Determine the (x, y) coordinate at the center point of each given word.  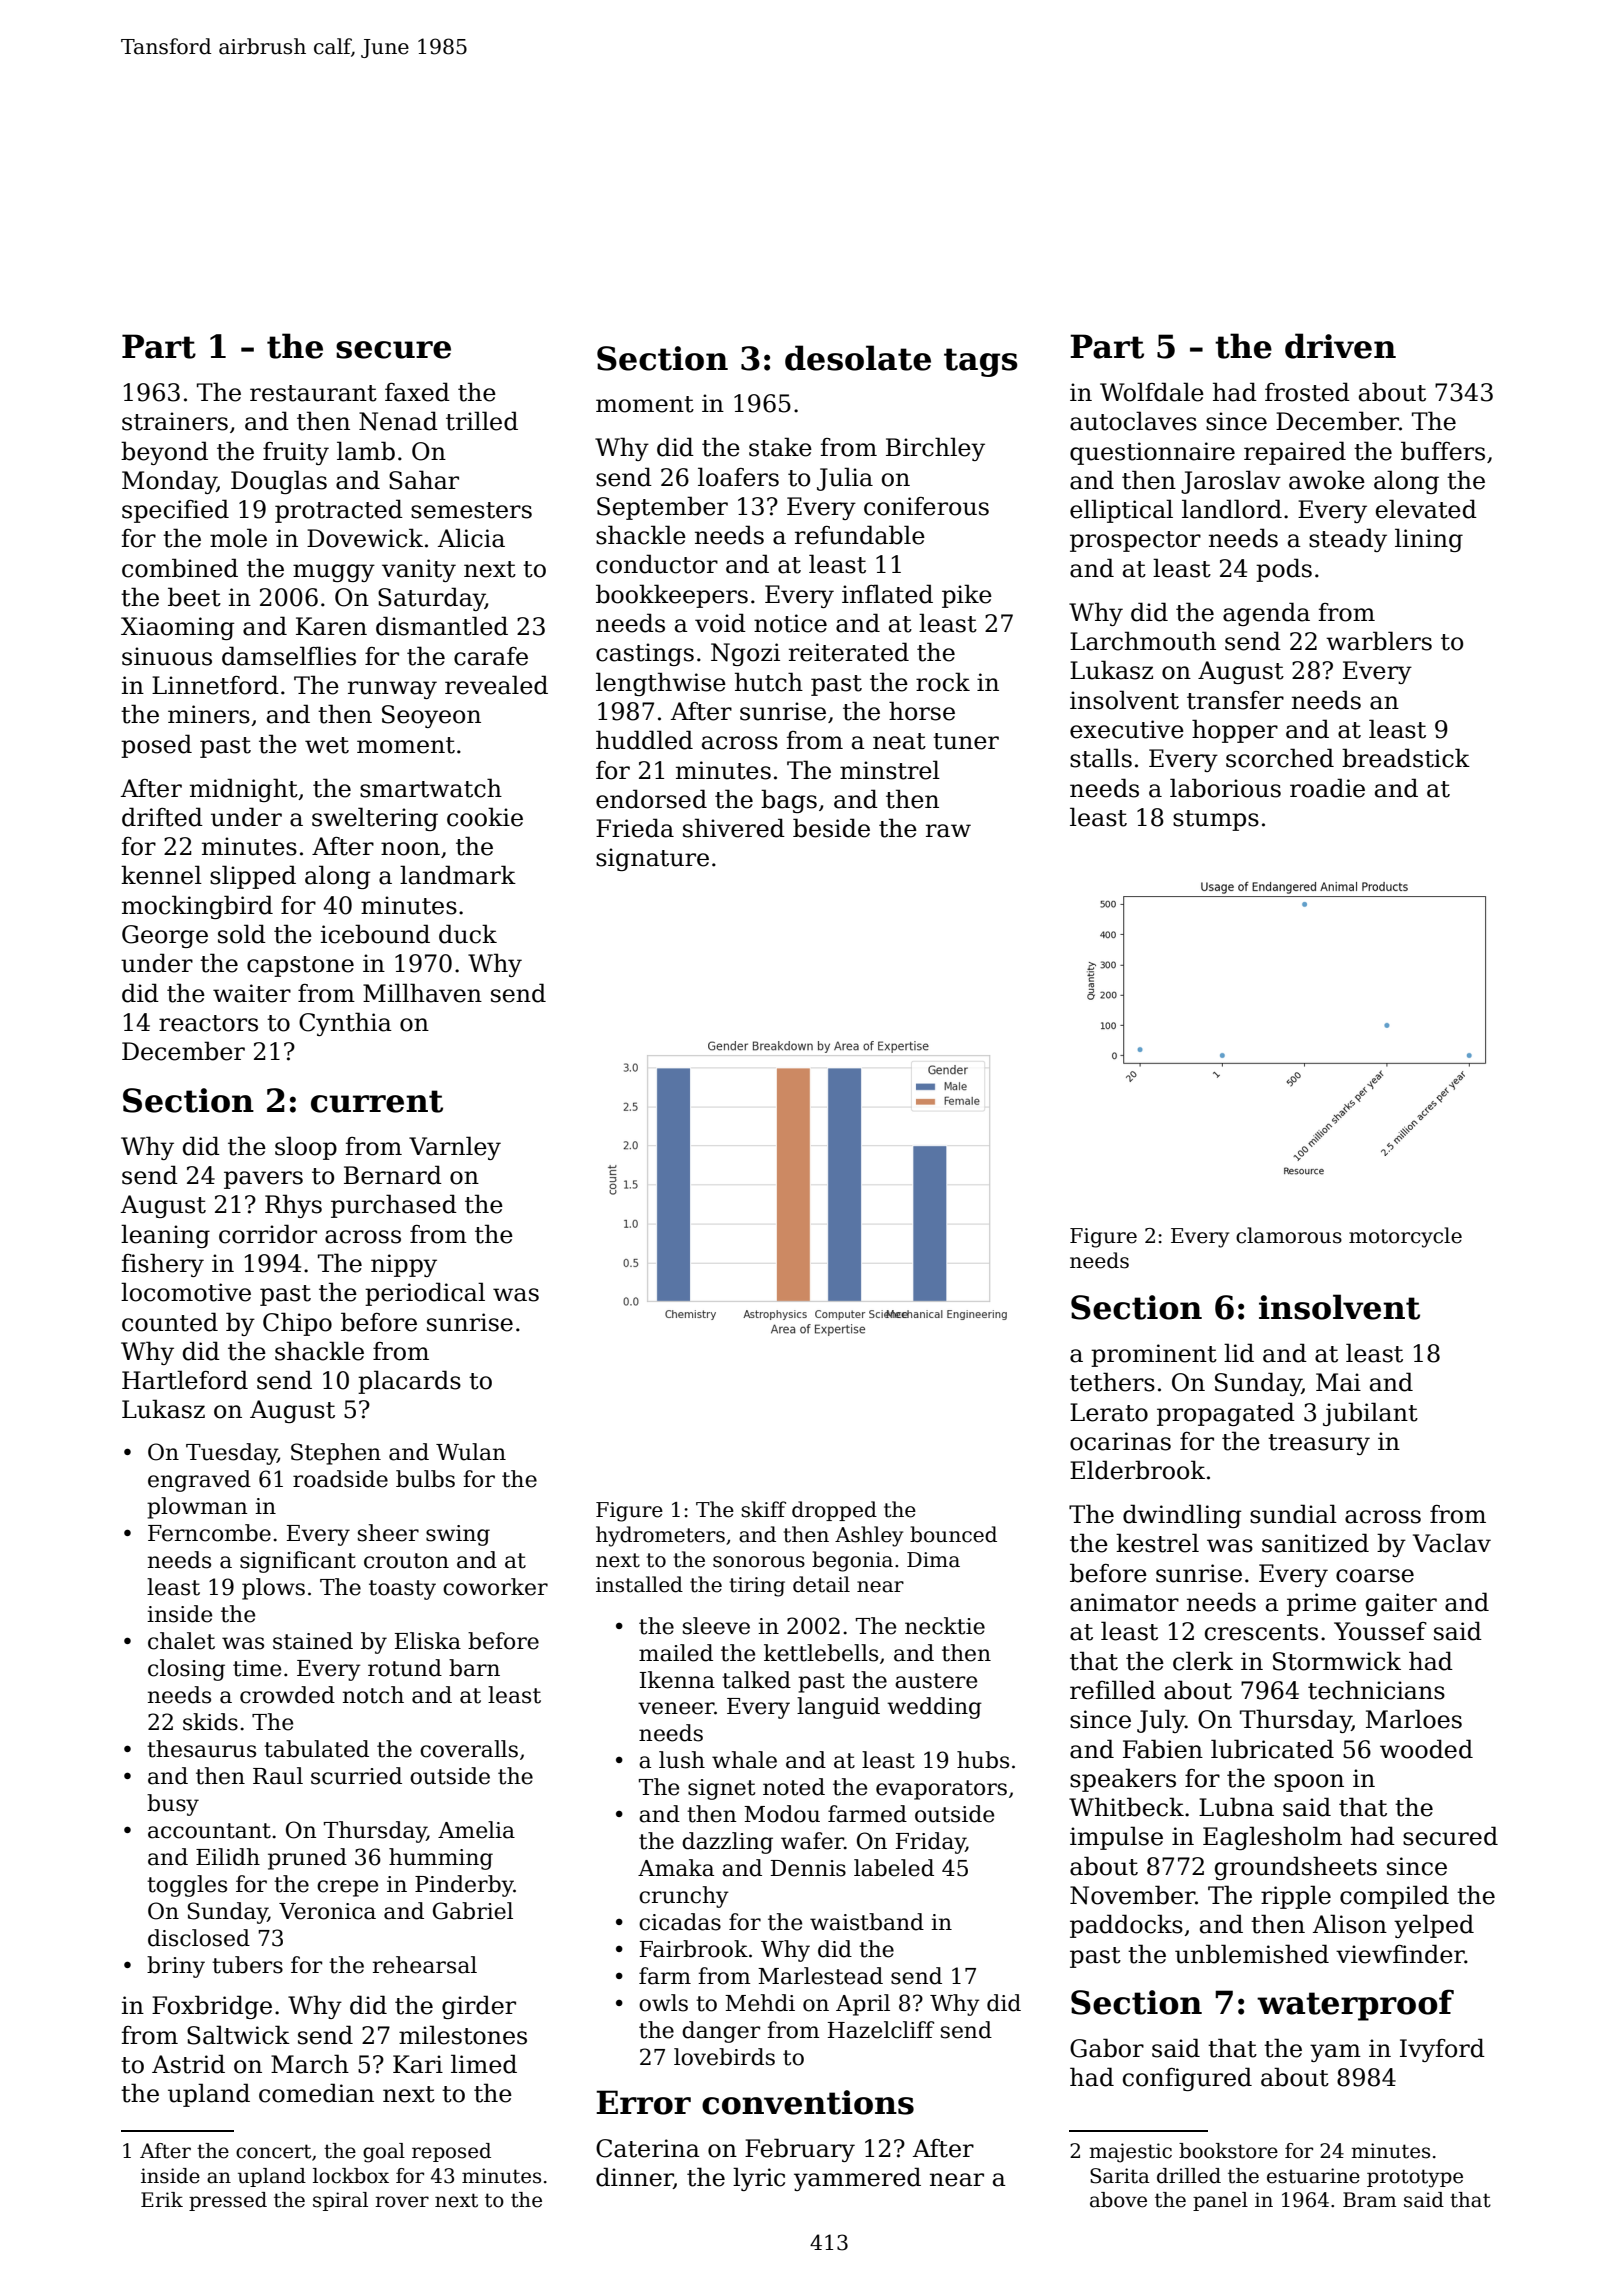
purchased (394, 1206)
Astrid (188, 2064)
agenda (1266, 614)
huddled (644, 740)
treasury (1319, 1444)
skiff (763, 1509)
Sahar (424, 480)
